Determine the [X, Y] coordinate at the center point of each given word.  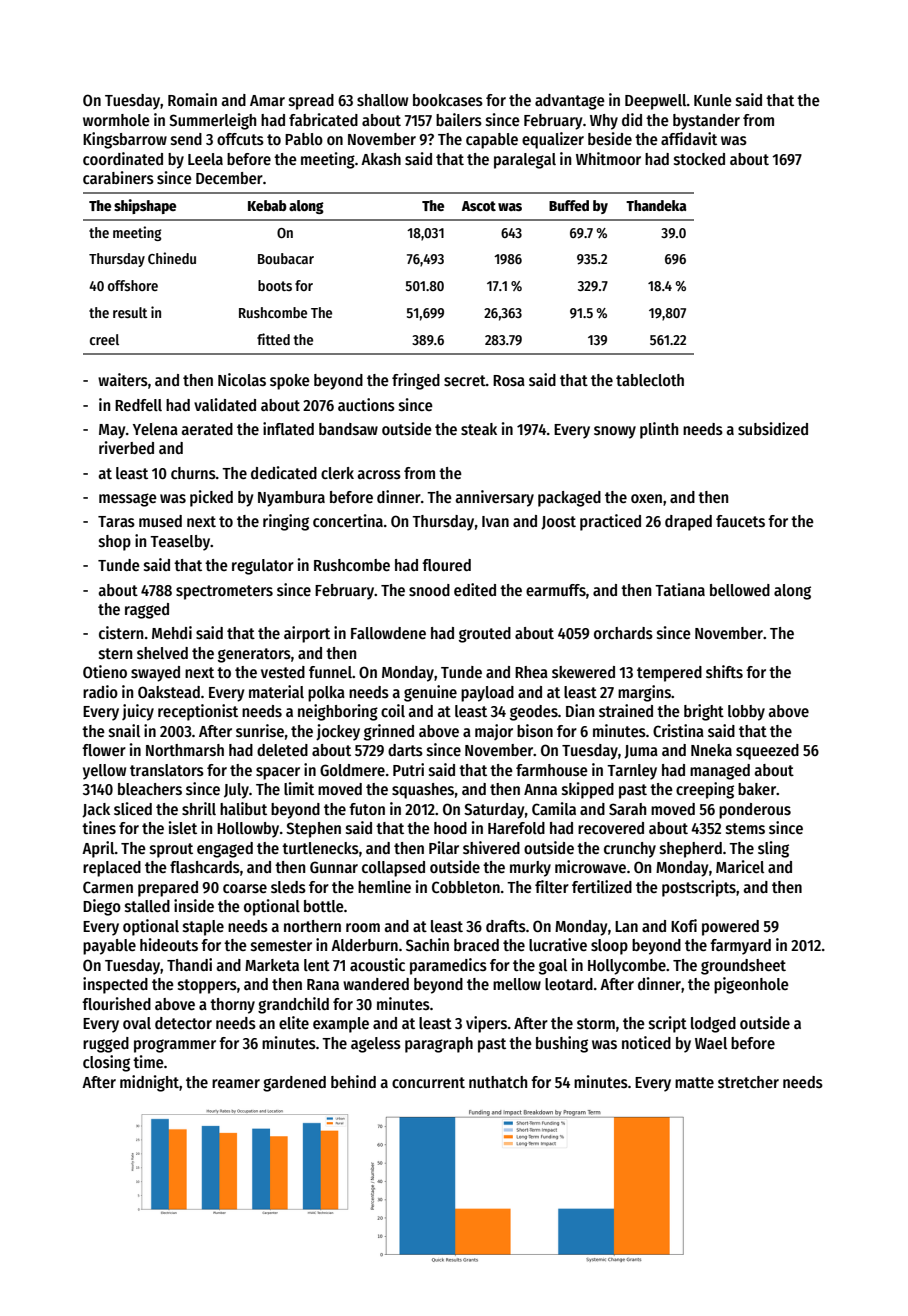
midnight [149, 1083]
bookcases [448, 100]
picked [211, 498]
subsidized [773, 429]
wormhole [116, 120]
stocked [699, 159]
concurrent [428, 1082]
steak [479, 429]
